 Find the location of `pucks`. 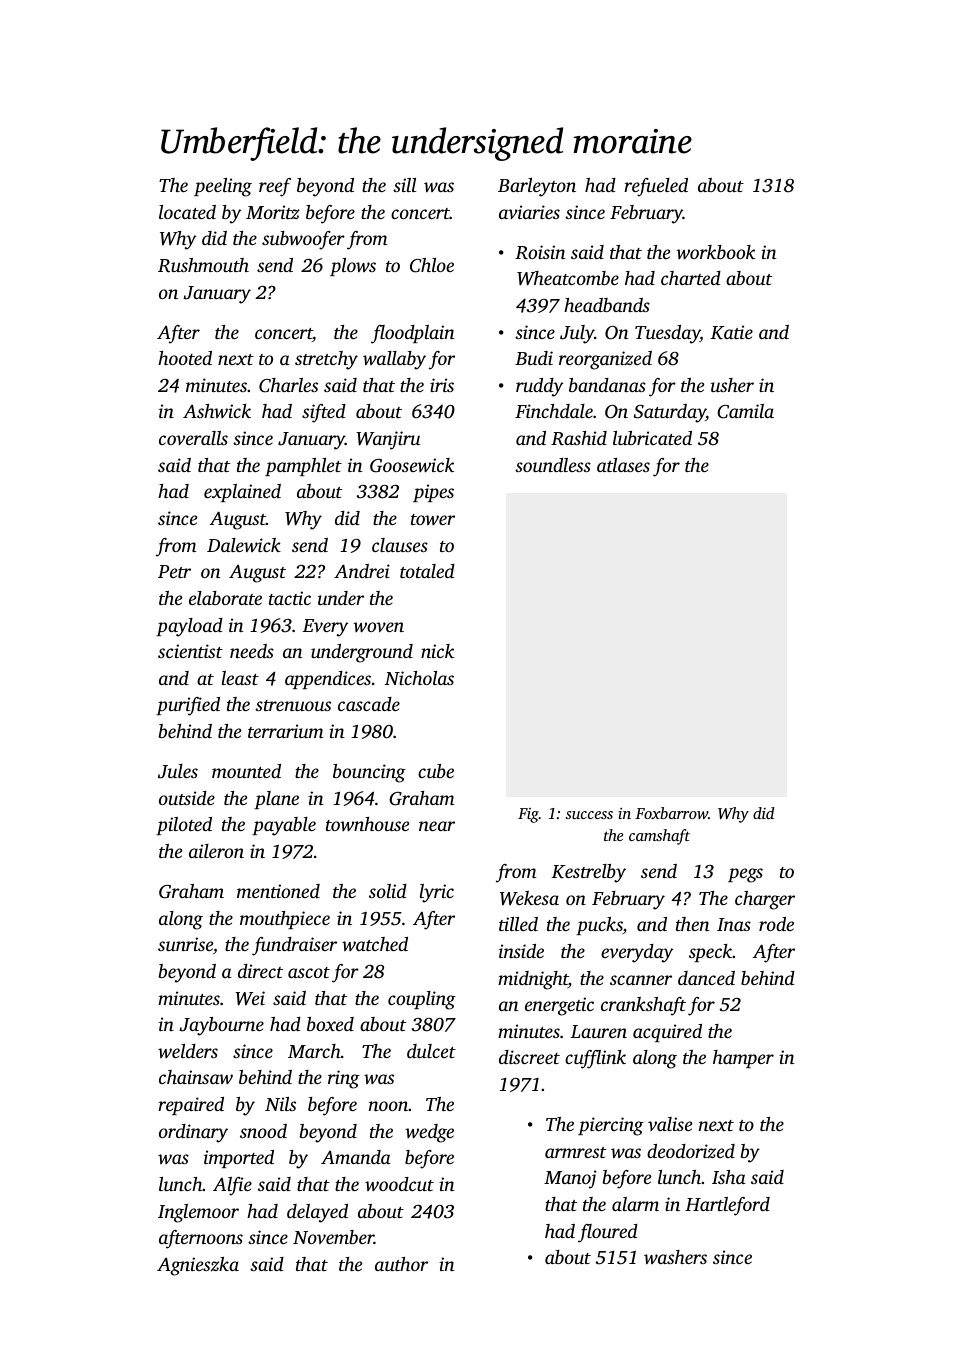

pucks is located at coordinates (599, 926).
